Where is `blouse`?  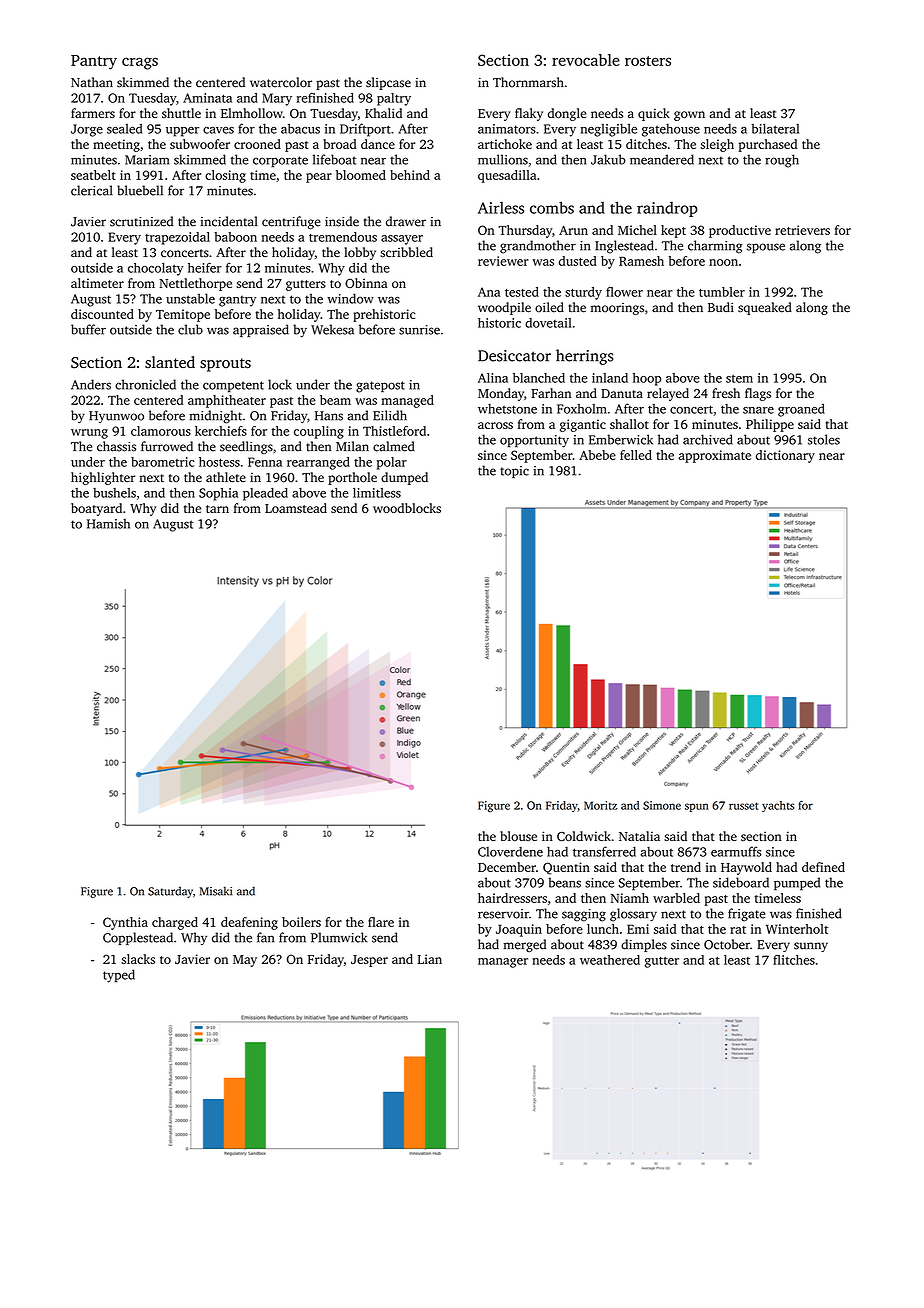
blouse is located at coordinates (518, 836).
